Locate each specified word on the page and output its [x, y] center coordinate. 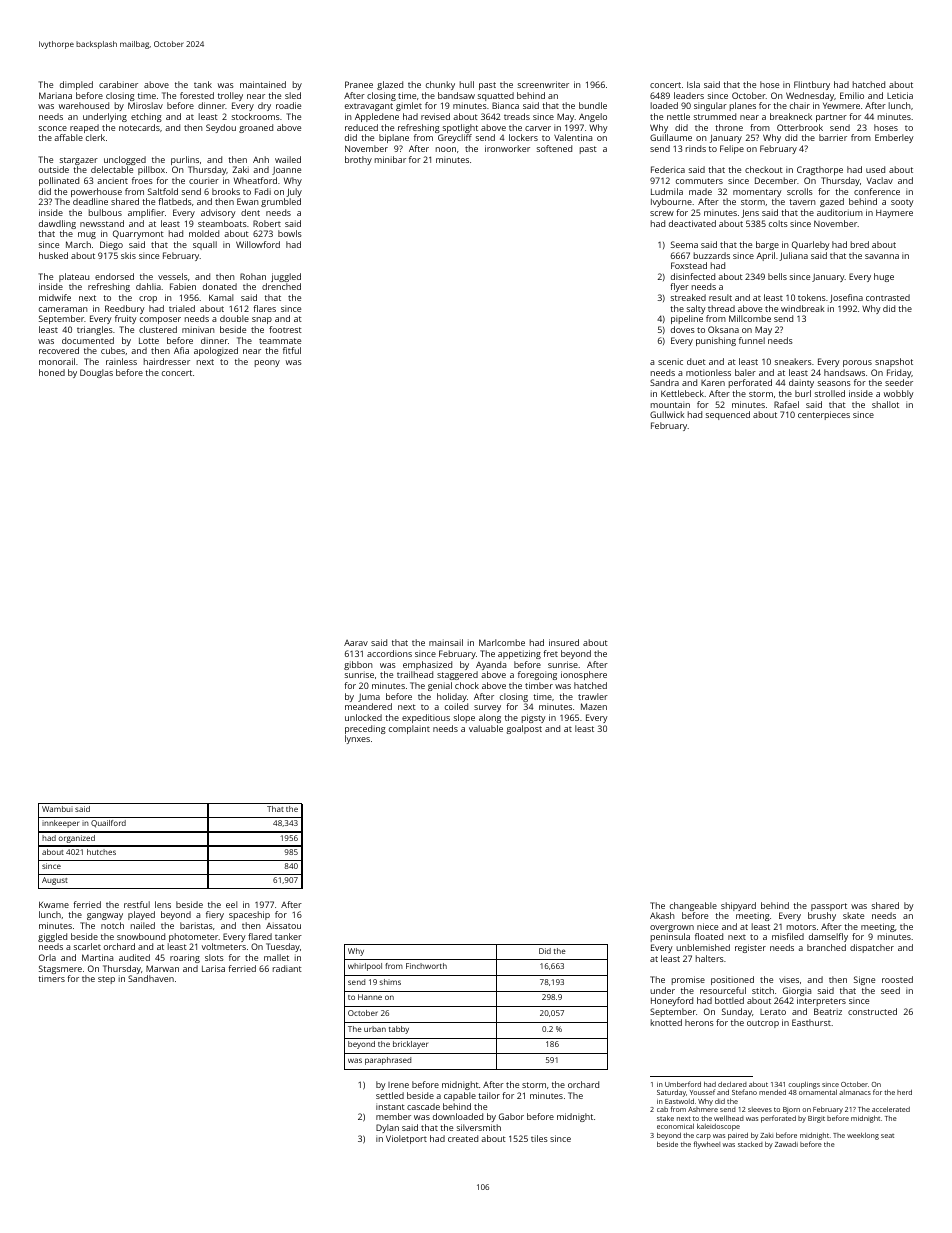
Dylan [387, 1128]
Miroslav [145, 105]
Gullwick [667, 414]
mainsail [446, 642]
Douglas [96, 373]
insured [564, 642]
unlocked [363, 717]
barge [767, 245]
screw [662, 213]
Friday [899, 373]
